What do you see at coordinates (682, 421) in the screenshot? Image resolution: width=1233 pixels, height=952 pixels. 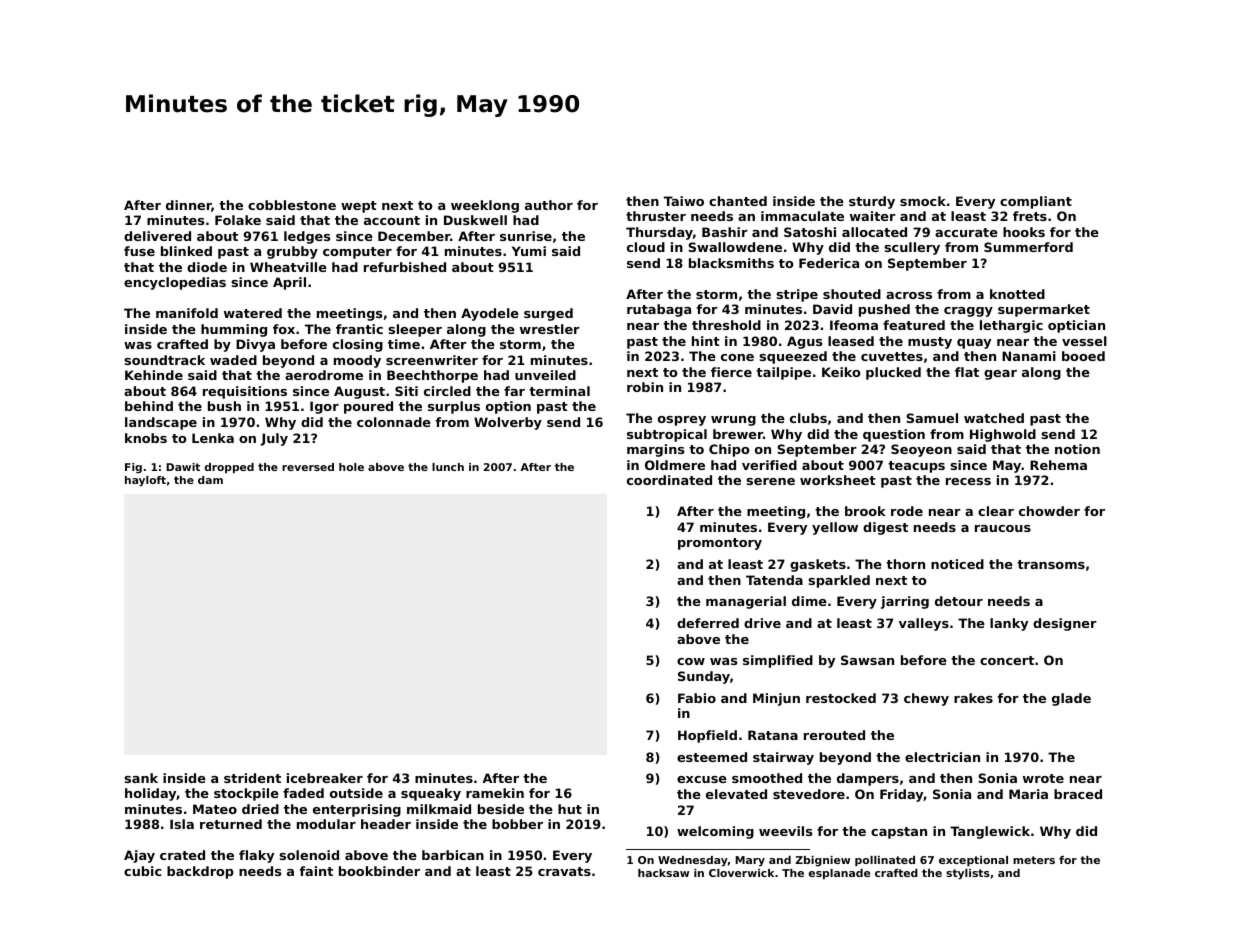 I see `osprey` at bounding box center [682, 421].
